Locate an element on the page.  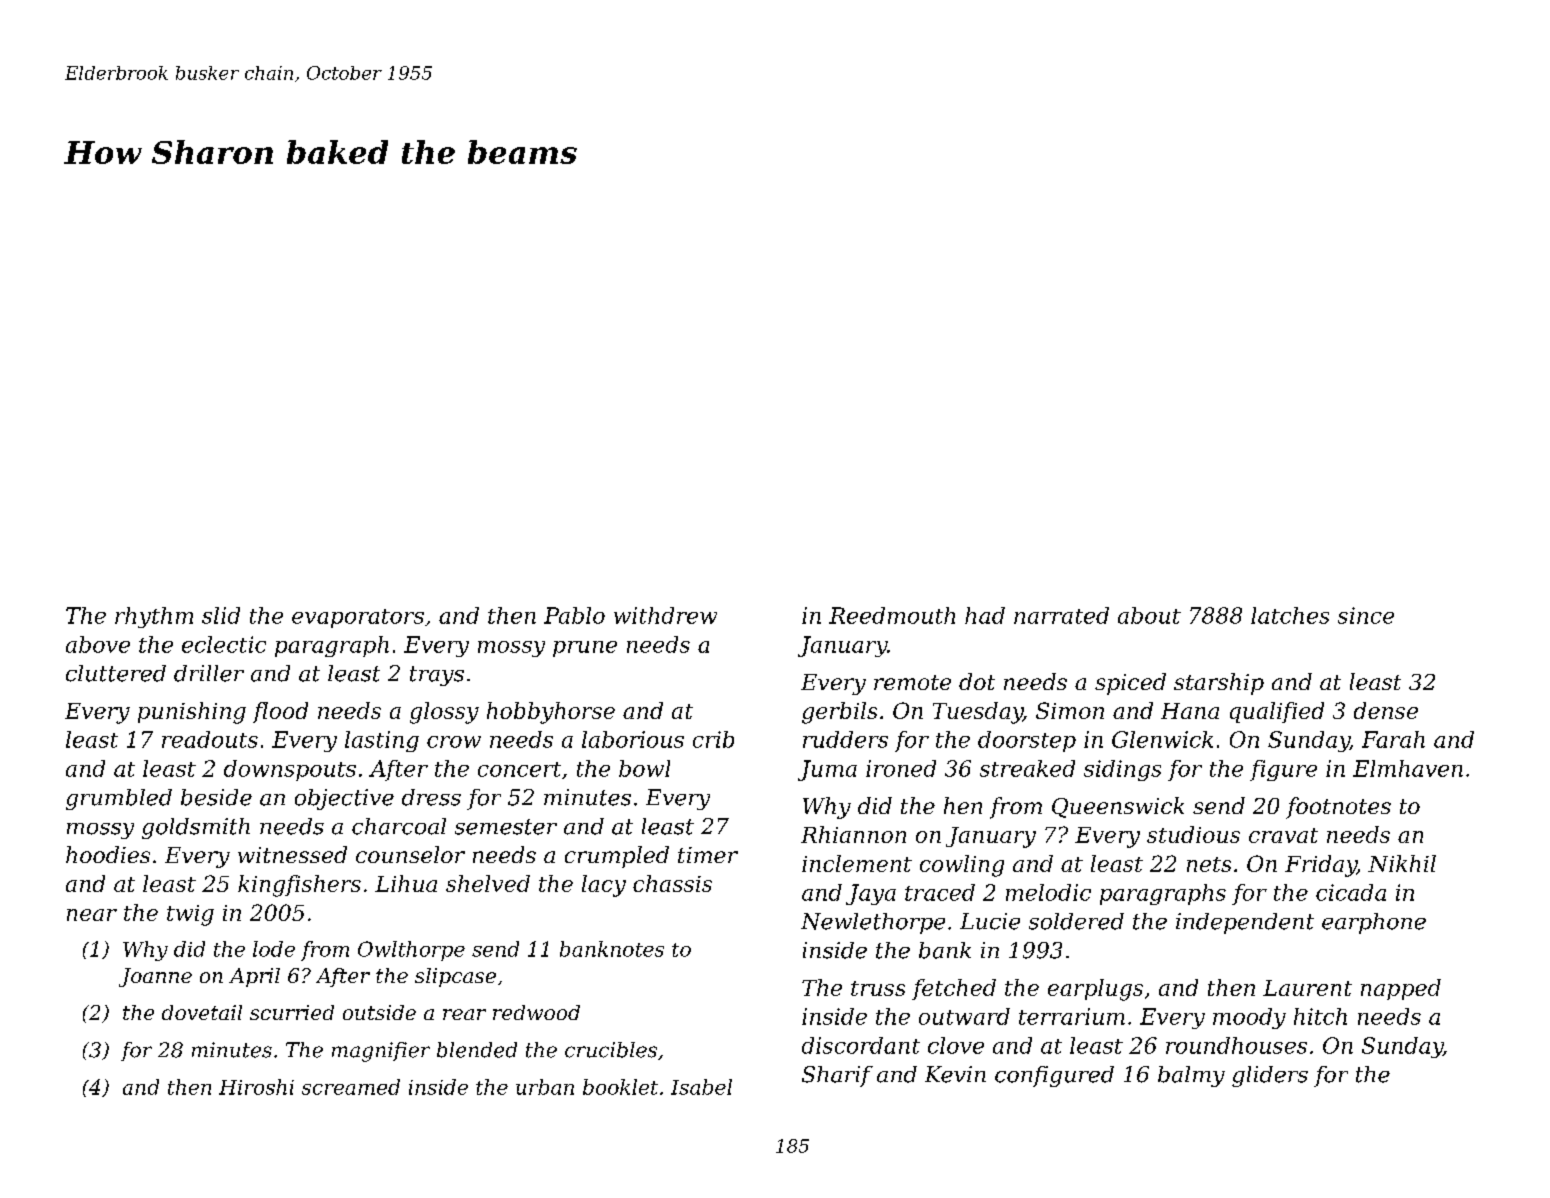
withdrew is located at coordinates (665, 615).
